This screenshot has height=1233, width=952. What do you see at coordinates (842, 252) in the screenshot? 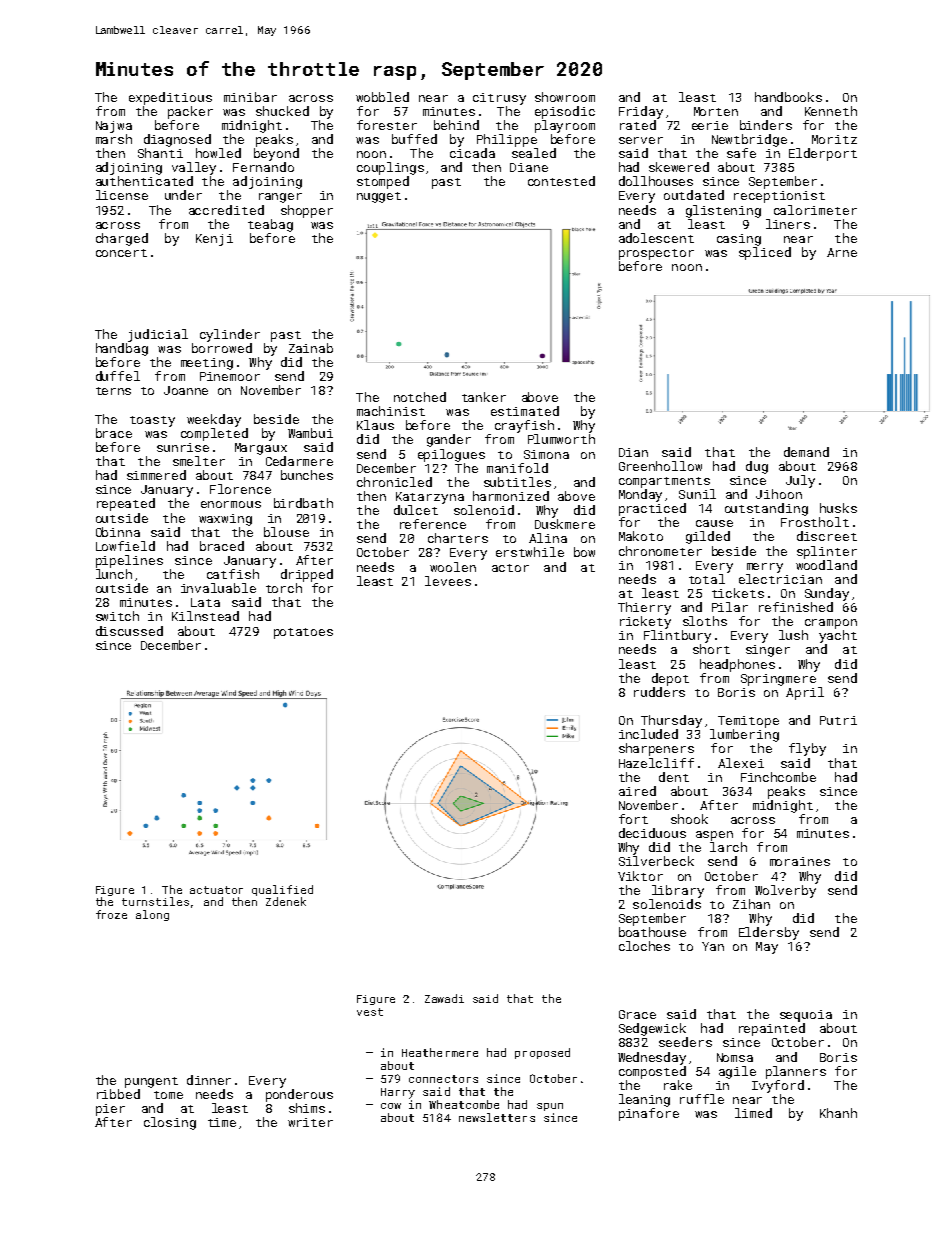
I see `Arne` at bounding box center [842, 252].
